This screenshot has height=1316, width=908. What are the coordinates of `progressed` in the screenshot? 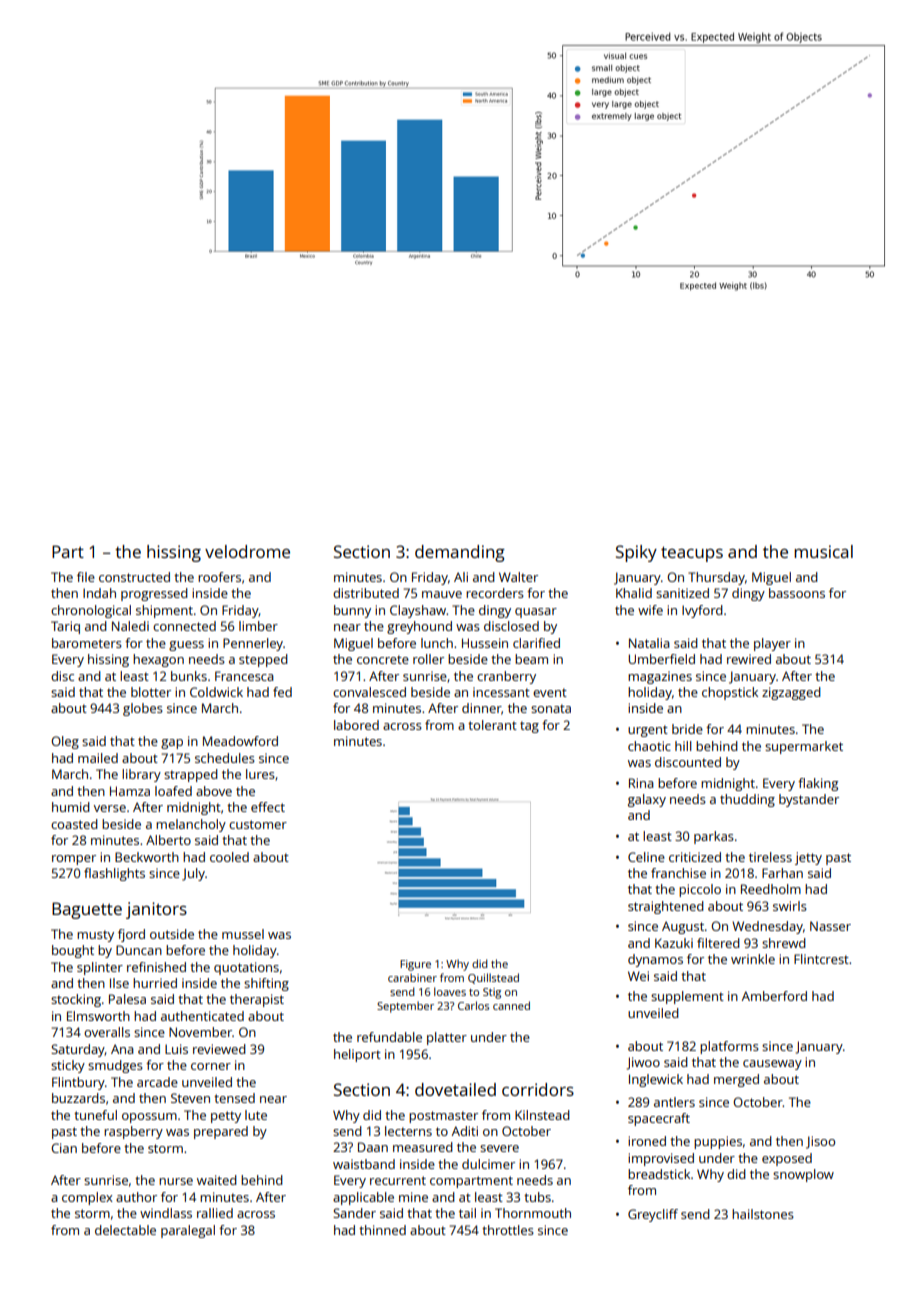 It's located at (154, 594).
